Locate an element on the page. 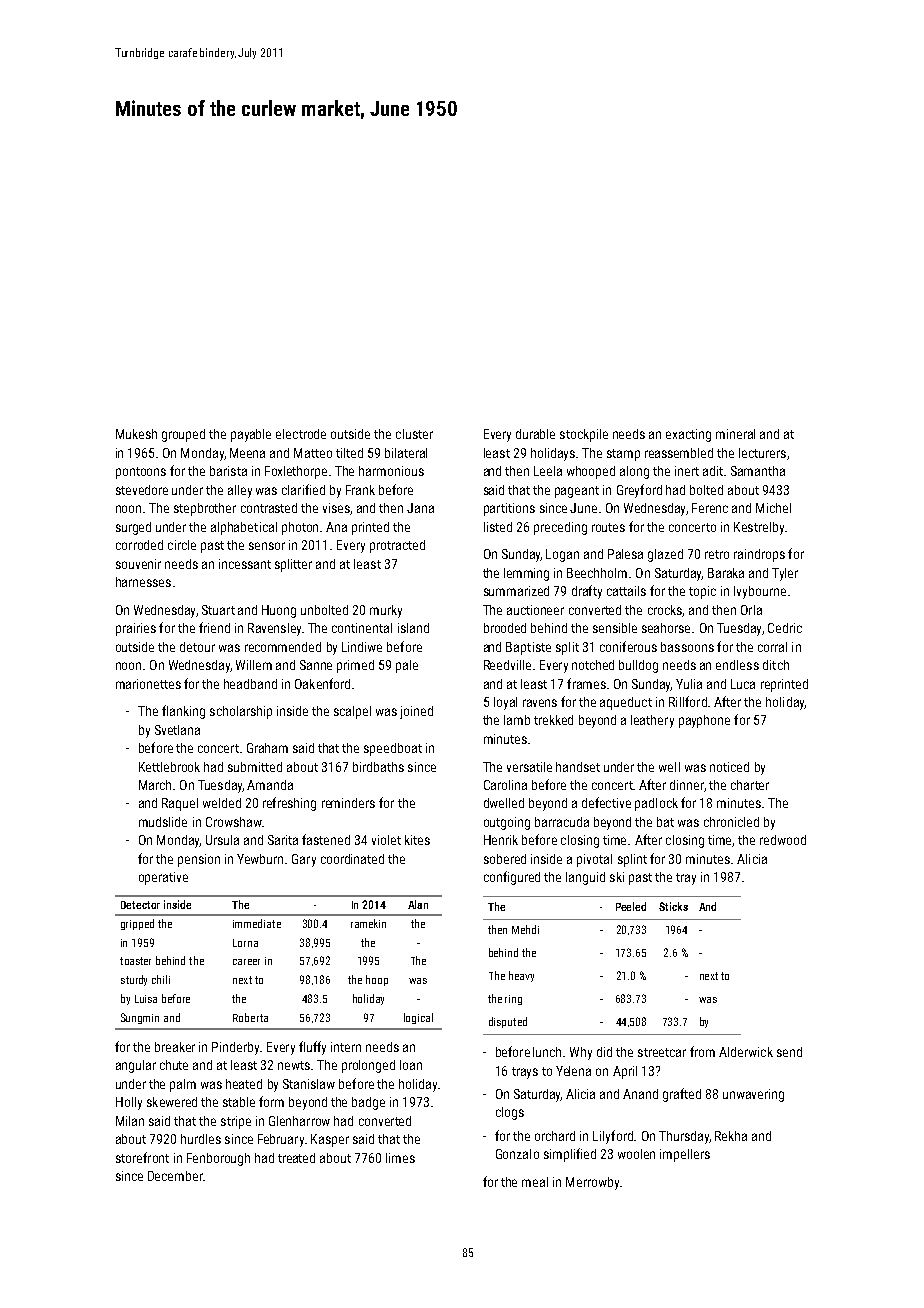 The image size is (924, 1308). palm is located at coordinates (183, 1085).
